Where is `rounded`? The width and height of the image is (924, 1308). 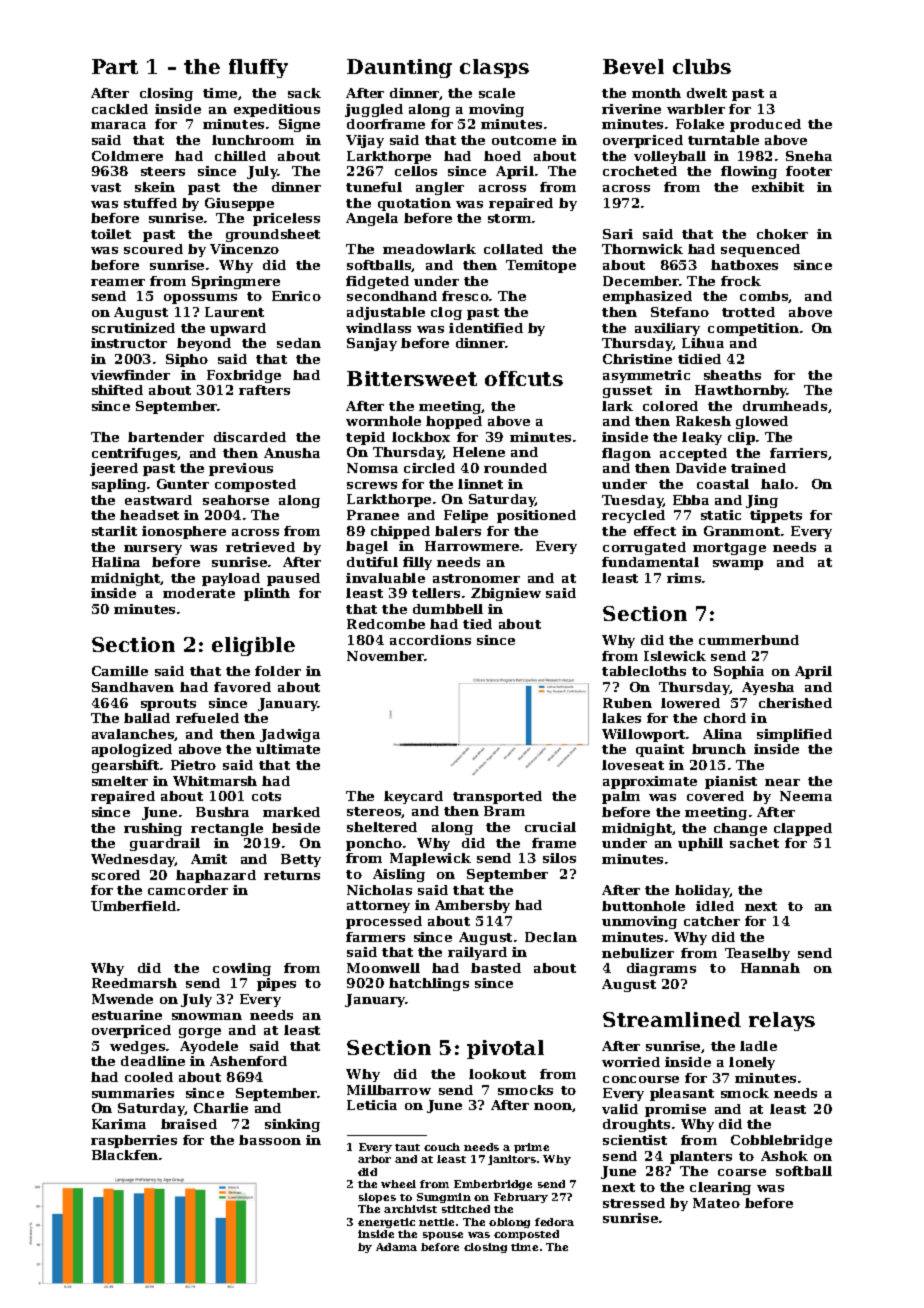 rounded is located at coordinates (515, 468).
